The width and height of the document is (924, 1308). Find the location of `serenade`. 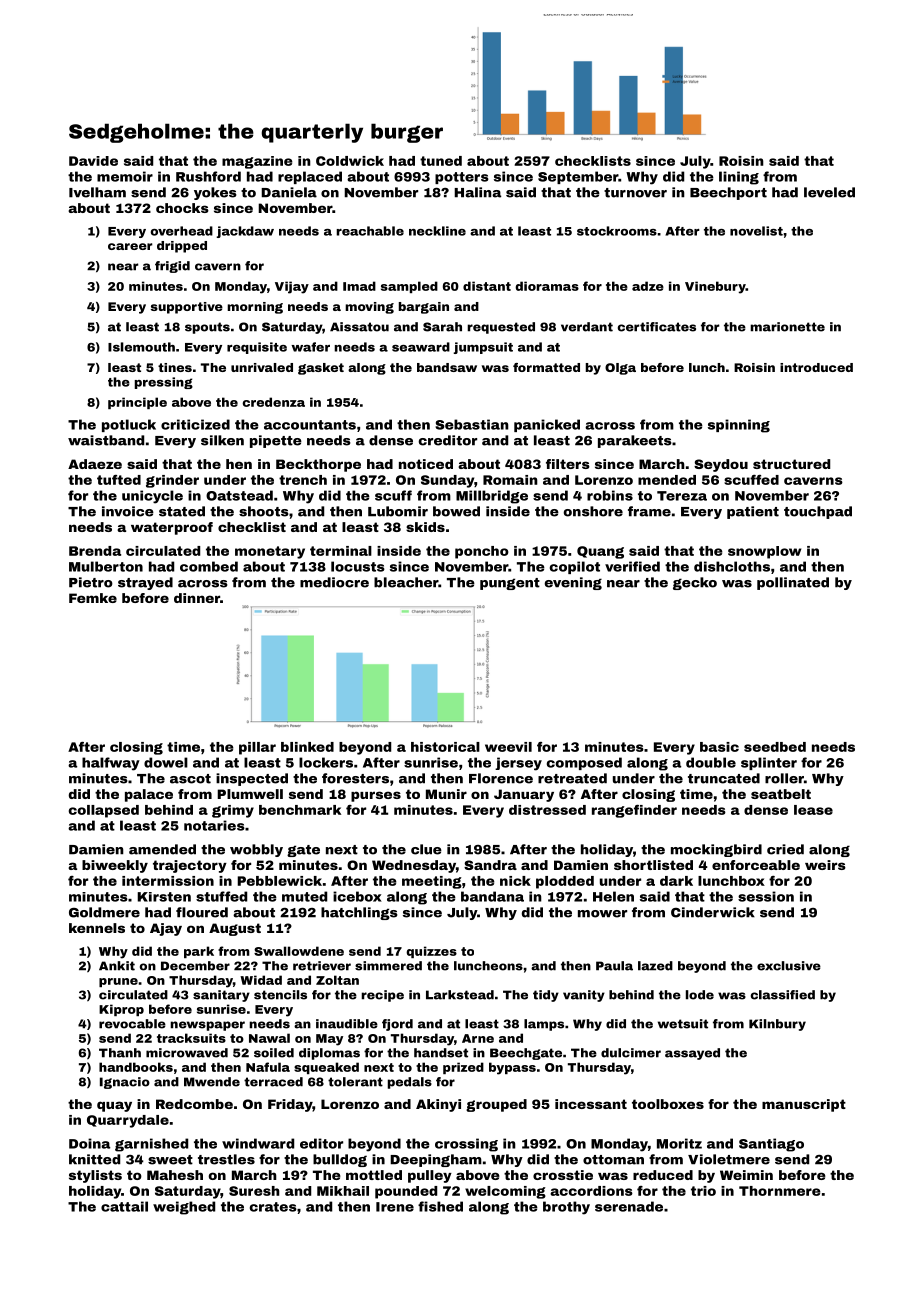

serenade is located at coordinates (629, 1206).
